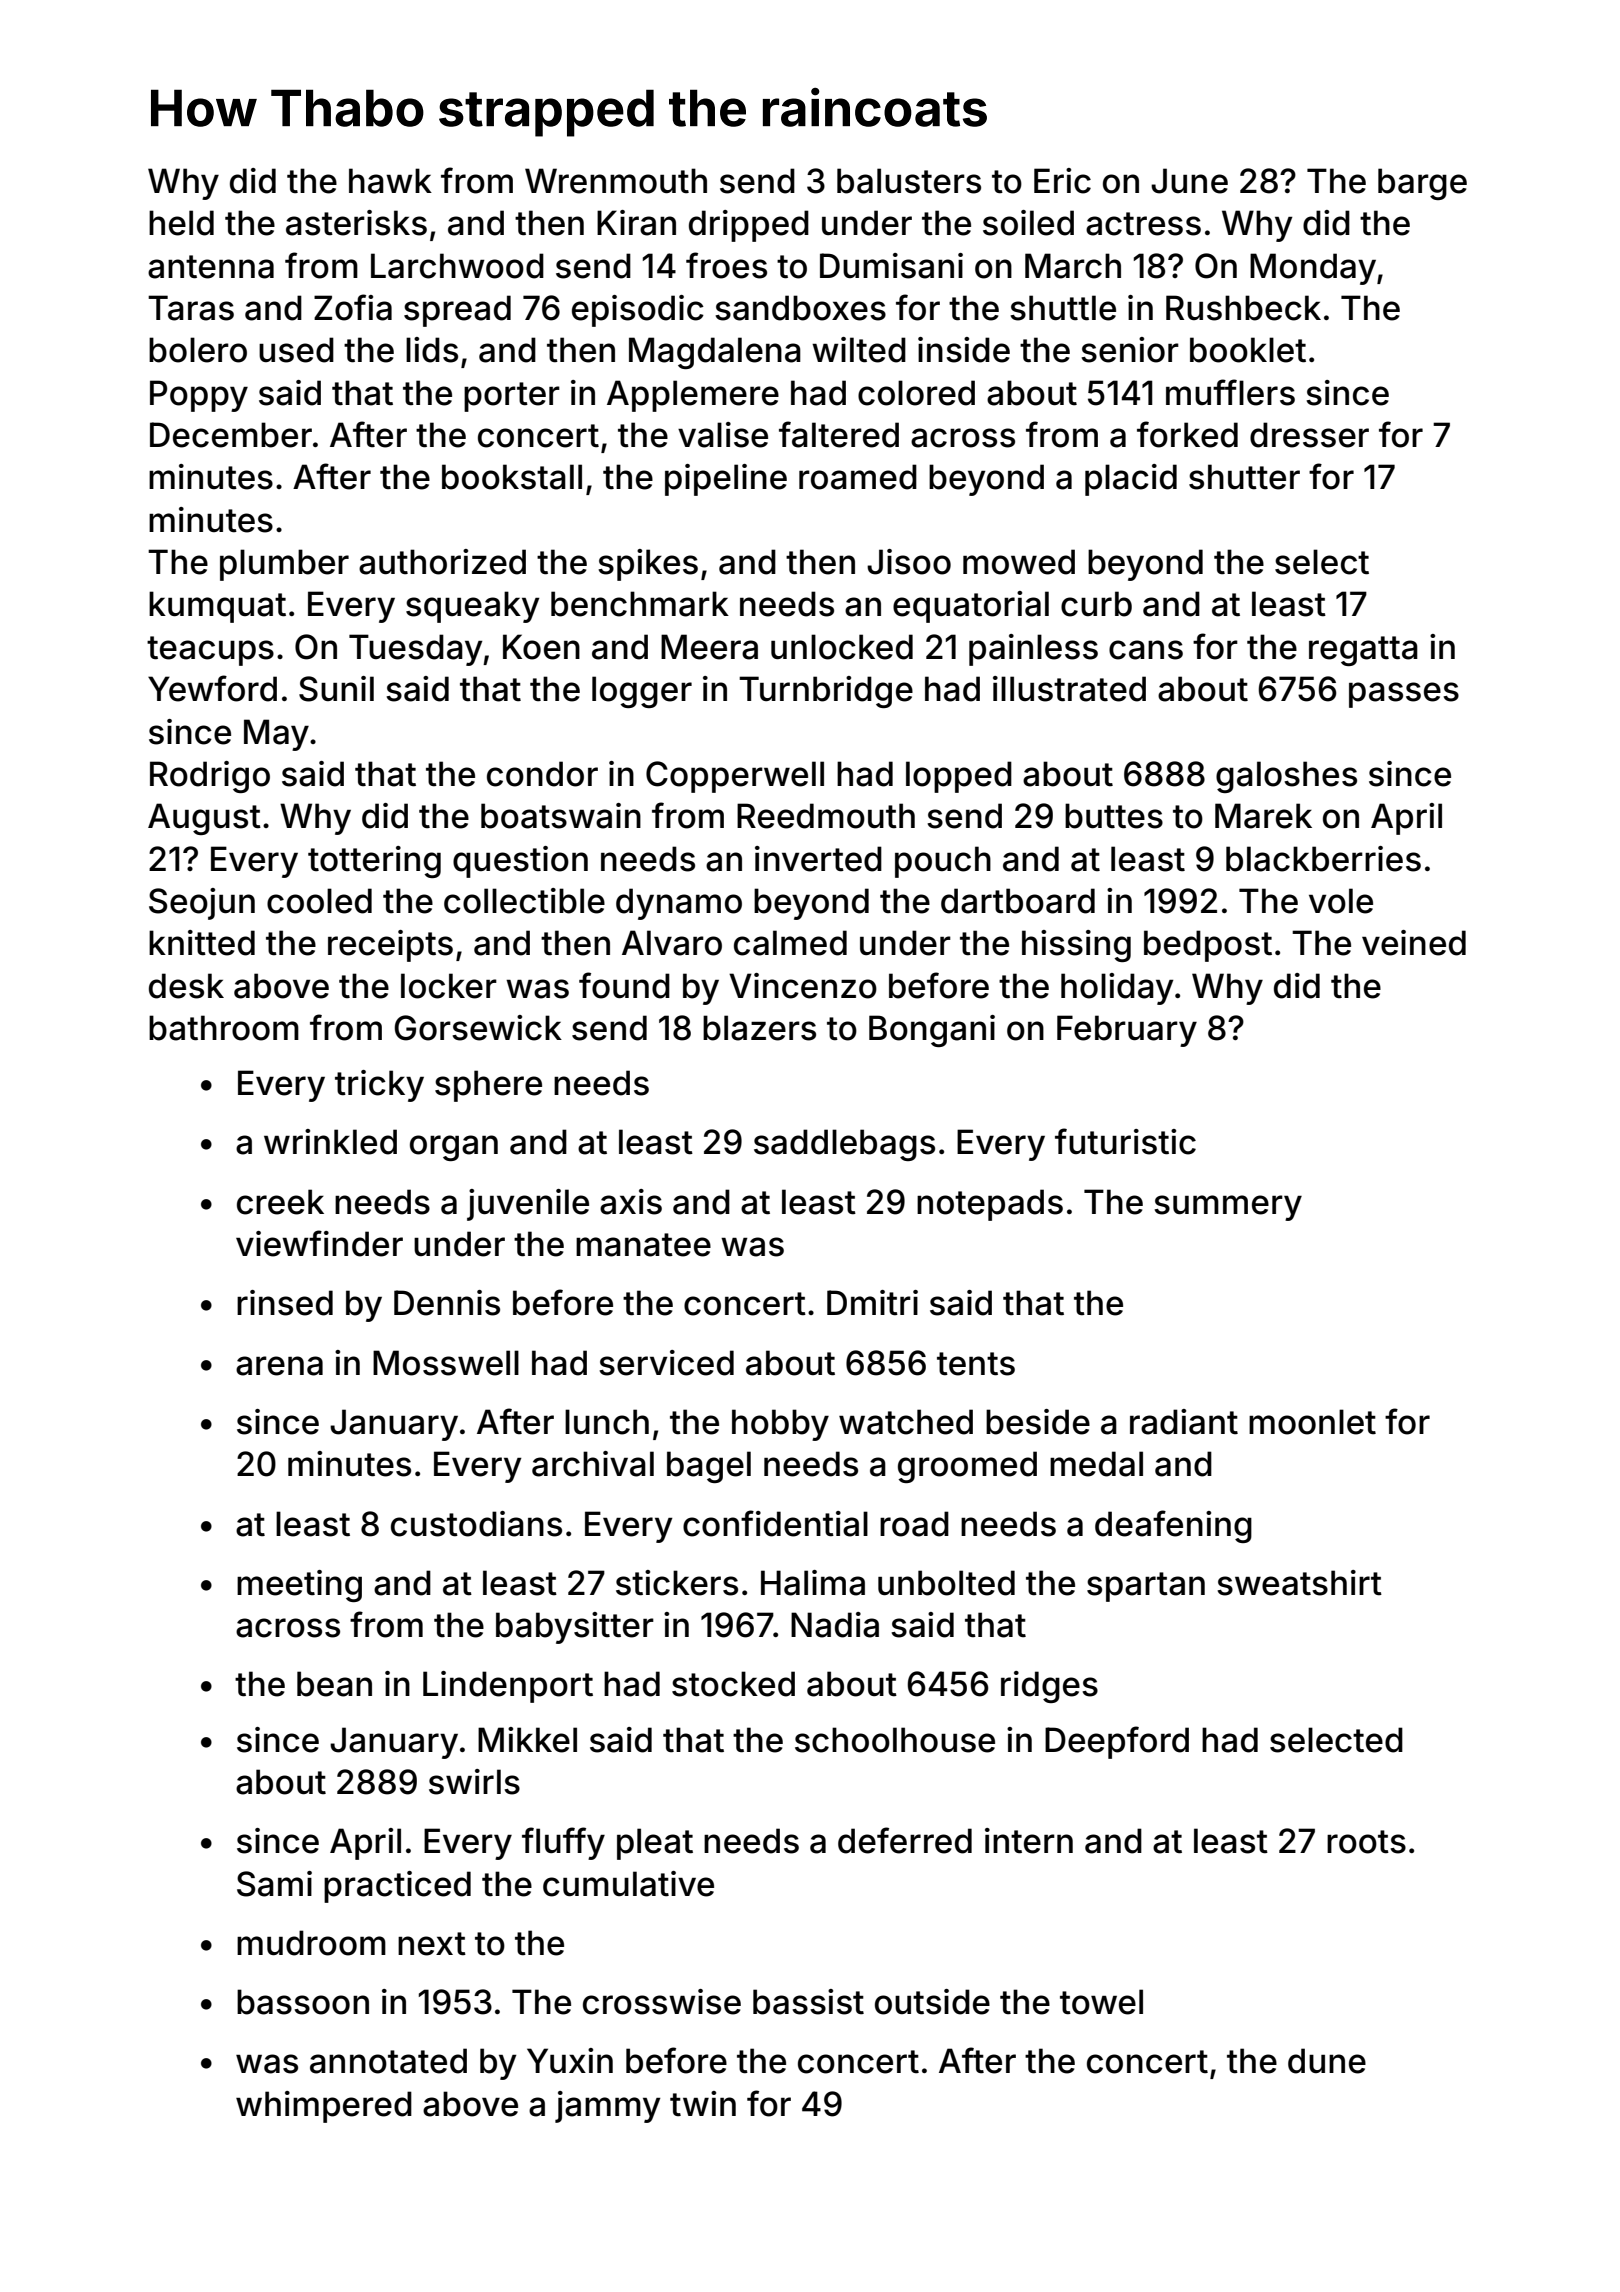 Image resolution: width=1620 pixels, height=2292 pixels. What do you see at coordinates (1363, 651) in the image?
I see `regatta` at bounding box center [1363, 651].
